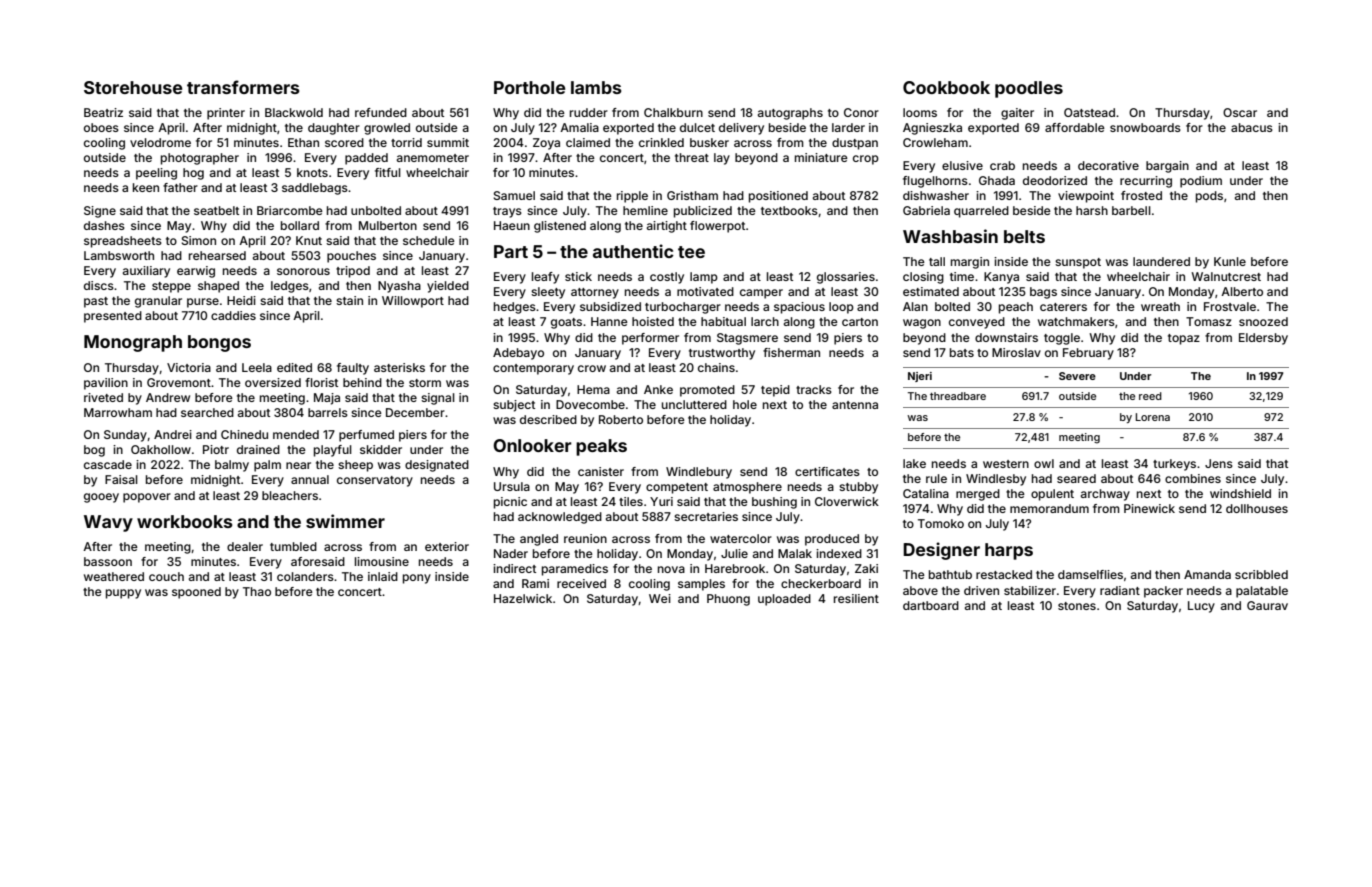 The image size is (1372, 887). Describe the element at coordinates (1226, 276) in the screenshot. I see `Walnutcrest` at that location.
